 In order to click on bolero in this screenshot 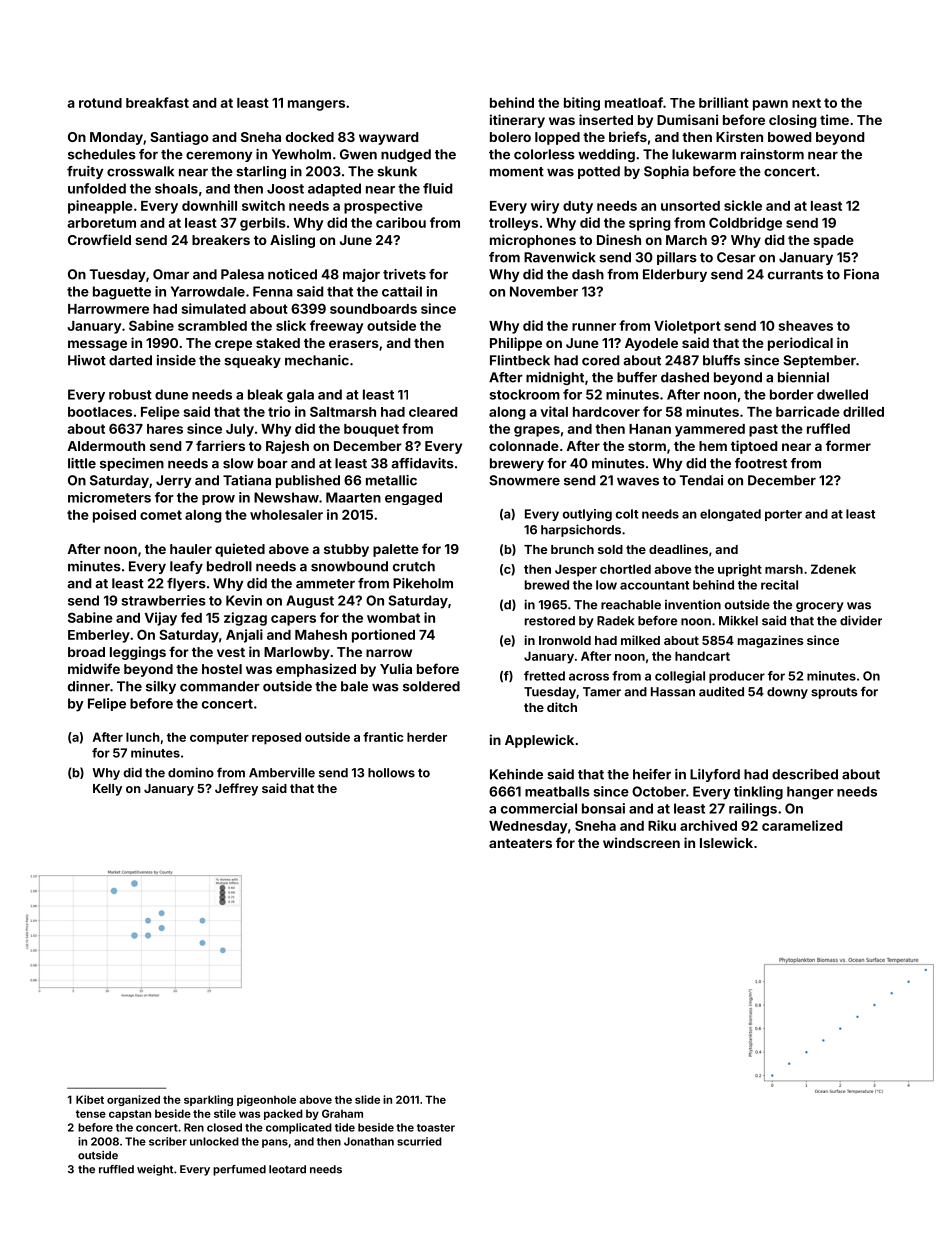, I will do `click(510, 137)`.
